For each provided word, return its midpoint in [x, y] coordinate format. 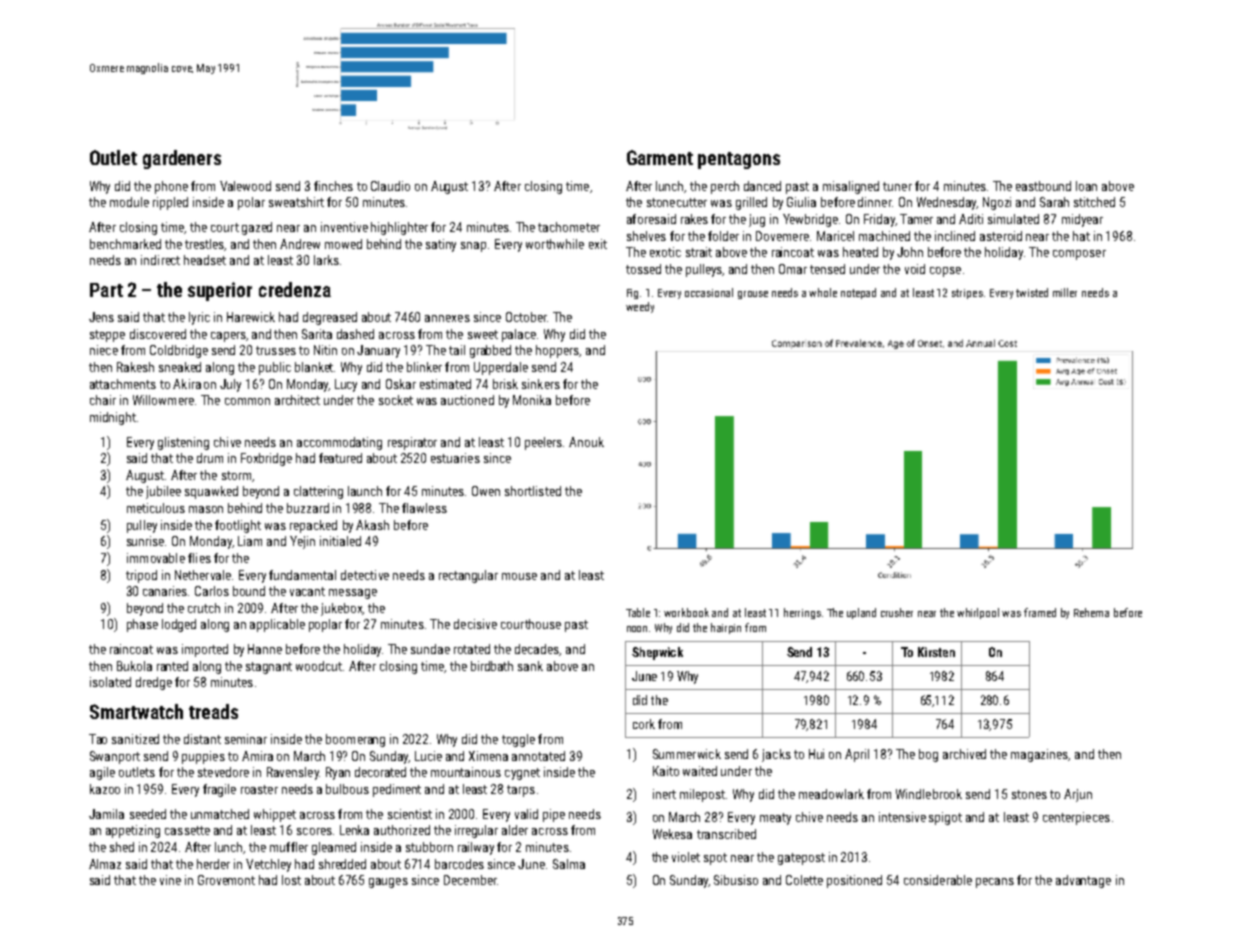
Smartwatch [136, 711]
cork [644, 724]
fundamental [302, 575]
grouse [753, 295]
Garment [660, 157]
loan [1086, 186]
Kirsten [936, 652]
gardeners [182, 159]
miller [1065, 292]
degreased [330, 318]
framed [1040, 612]
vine [170, 880]
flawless [424, 508]
